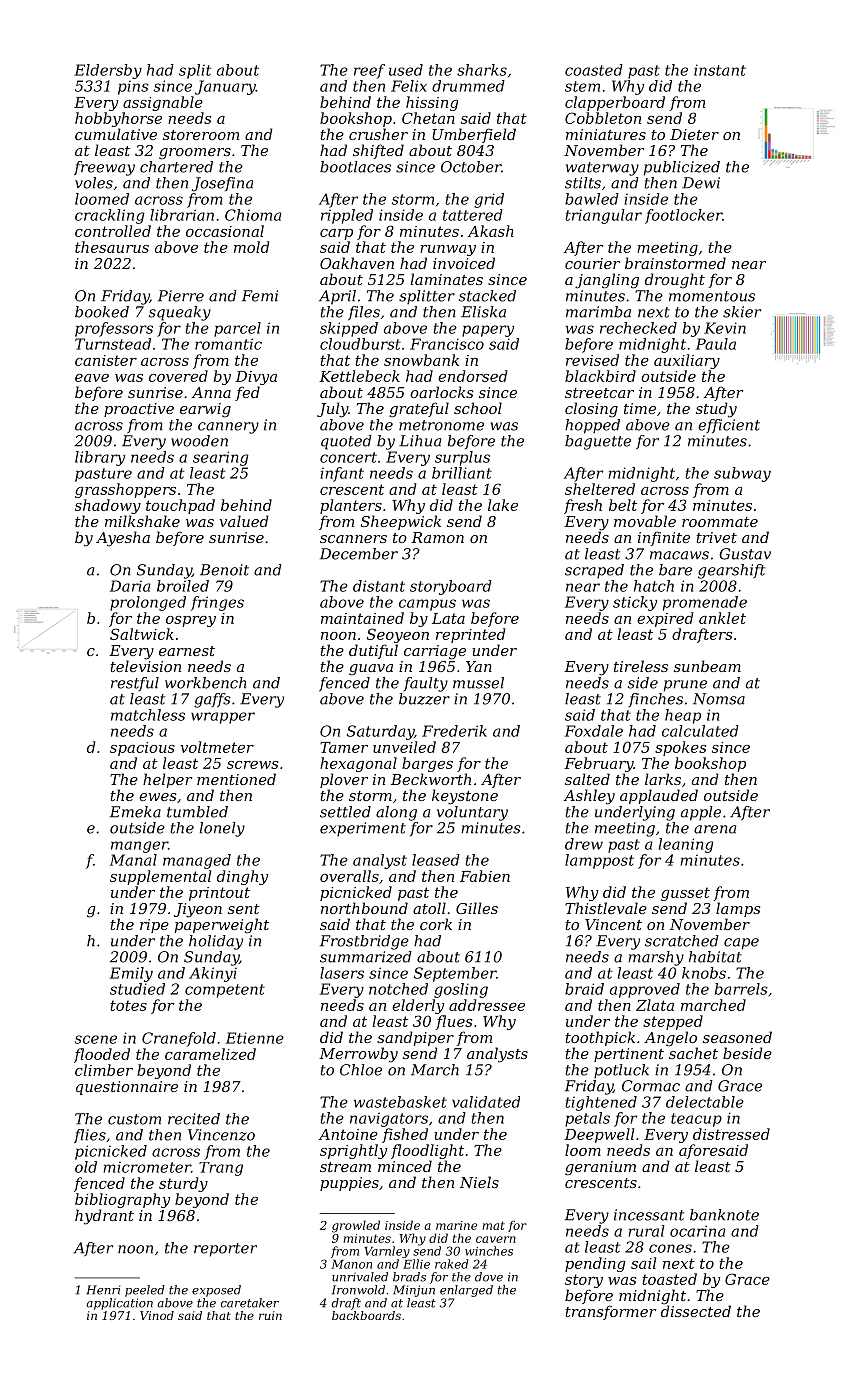 The height and width of the screenshot is (1400, 849). Describe the element at coordinates (108, 506) in the screenshot. I see `shadowy` at that location.
